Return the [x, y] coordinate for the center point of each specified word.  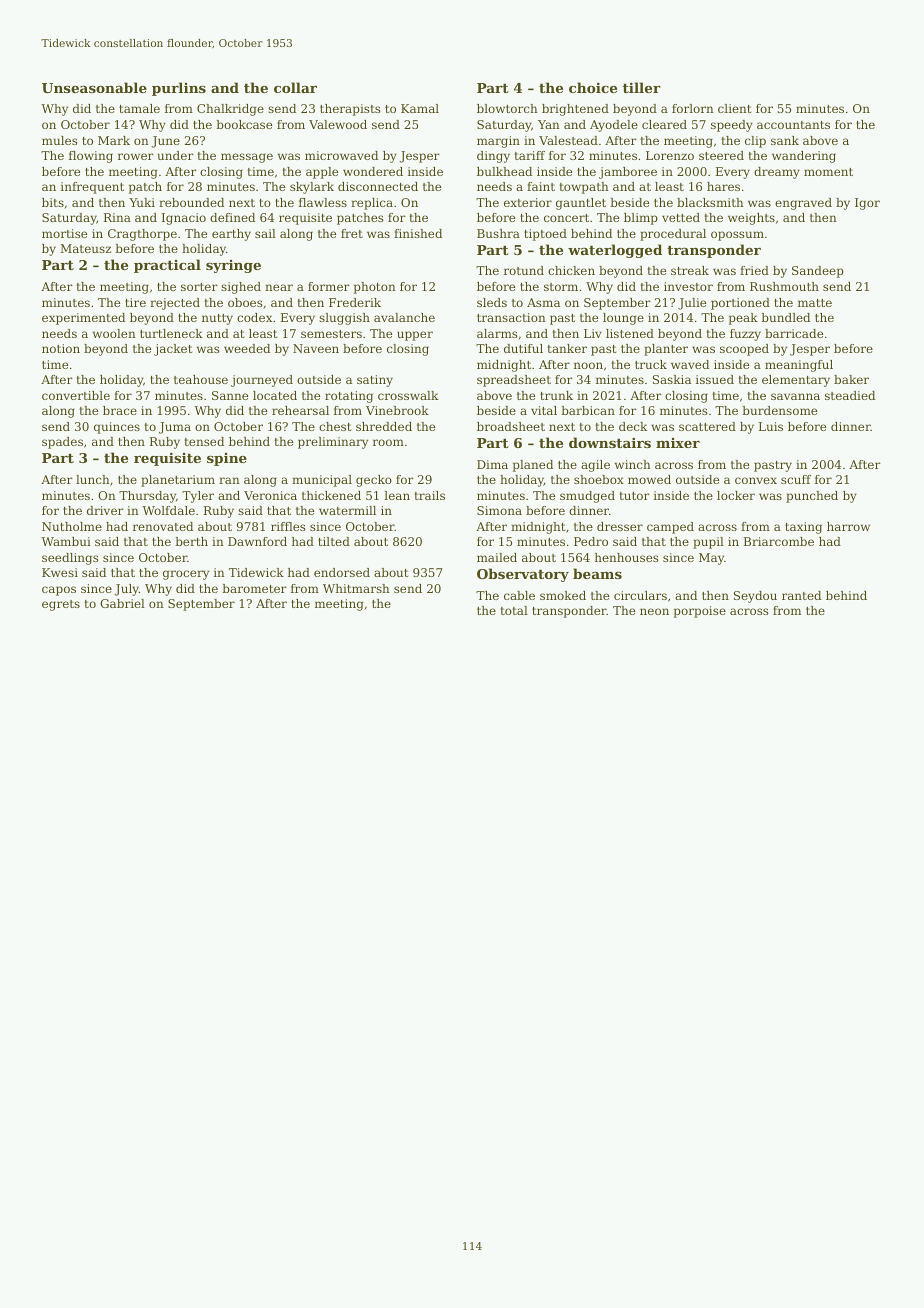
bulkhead [504, 171]
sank [785, 140]
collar [295, 87]
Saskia [672, 379]
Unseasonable [94, 87]
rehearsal [300, 410]
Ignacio [184, 219]
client [734, 108]
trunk [556, 395]
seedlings [70, 559]
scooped [744, 350]
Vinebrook [397, 410]
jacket [173, 350]
